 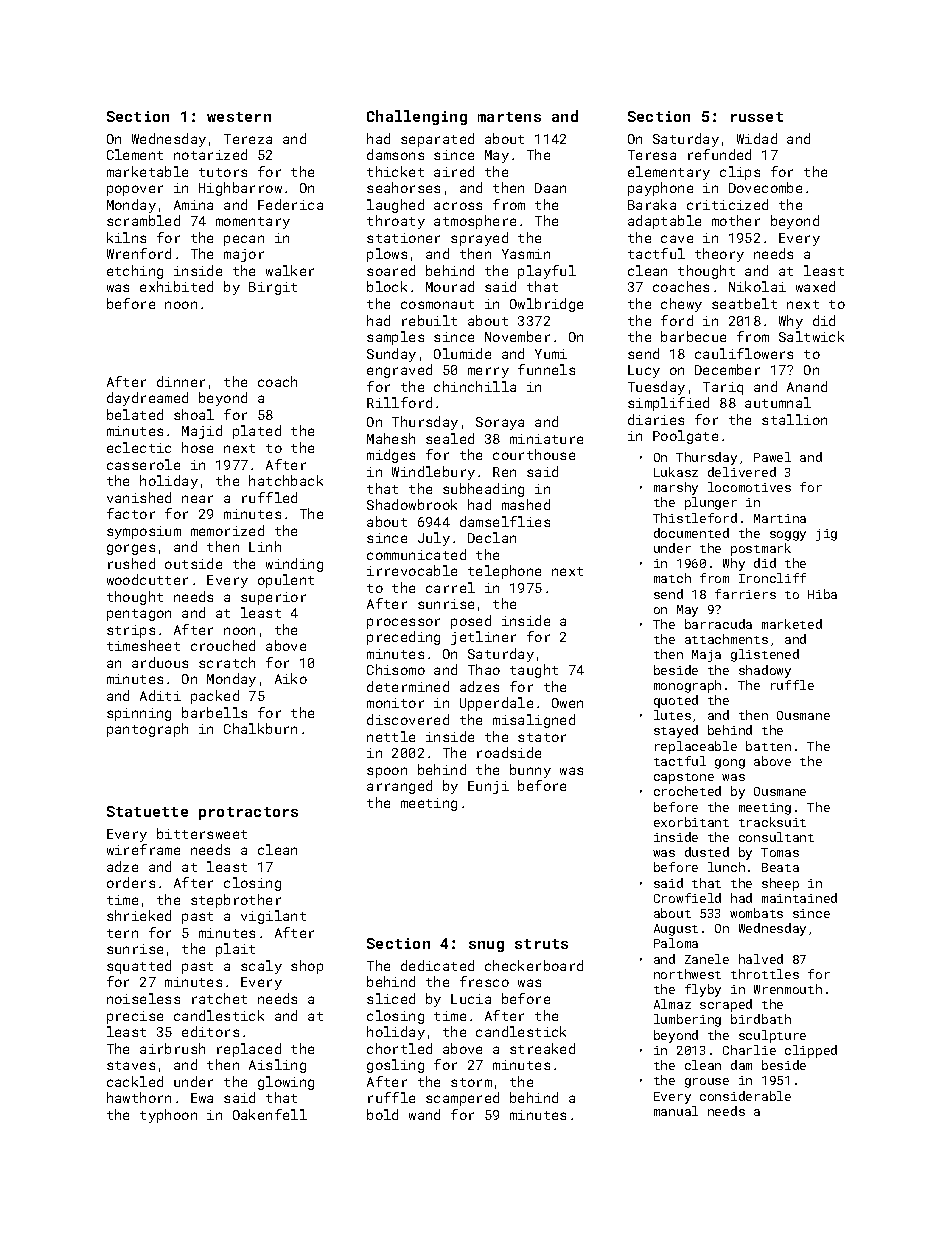 What do you see at coordinates (711, 503) in the screenshot?
I see `plunger` at bounding box center [711, 503].
